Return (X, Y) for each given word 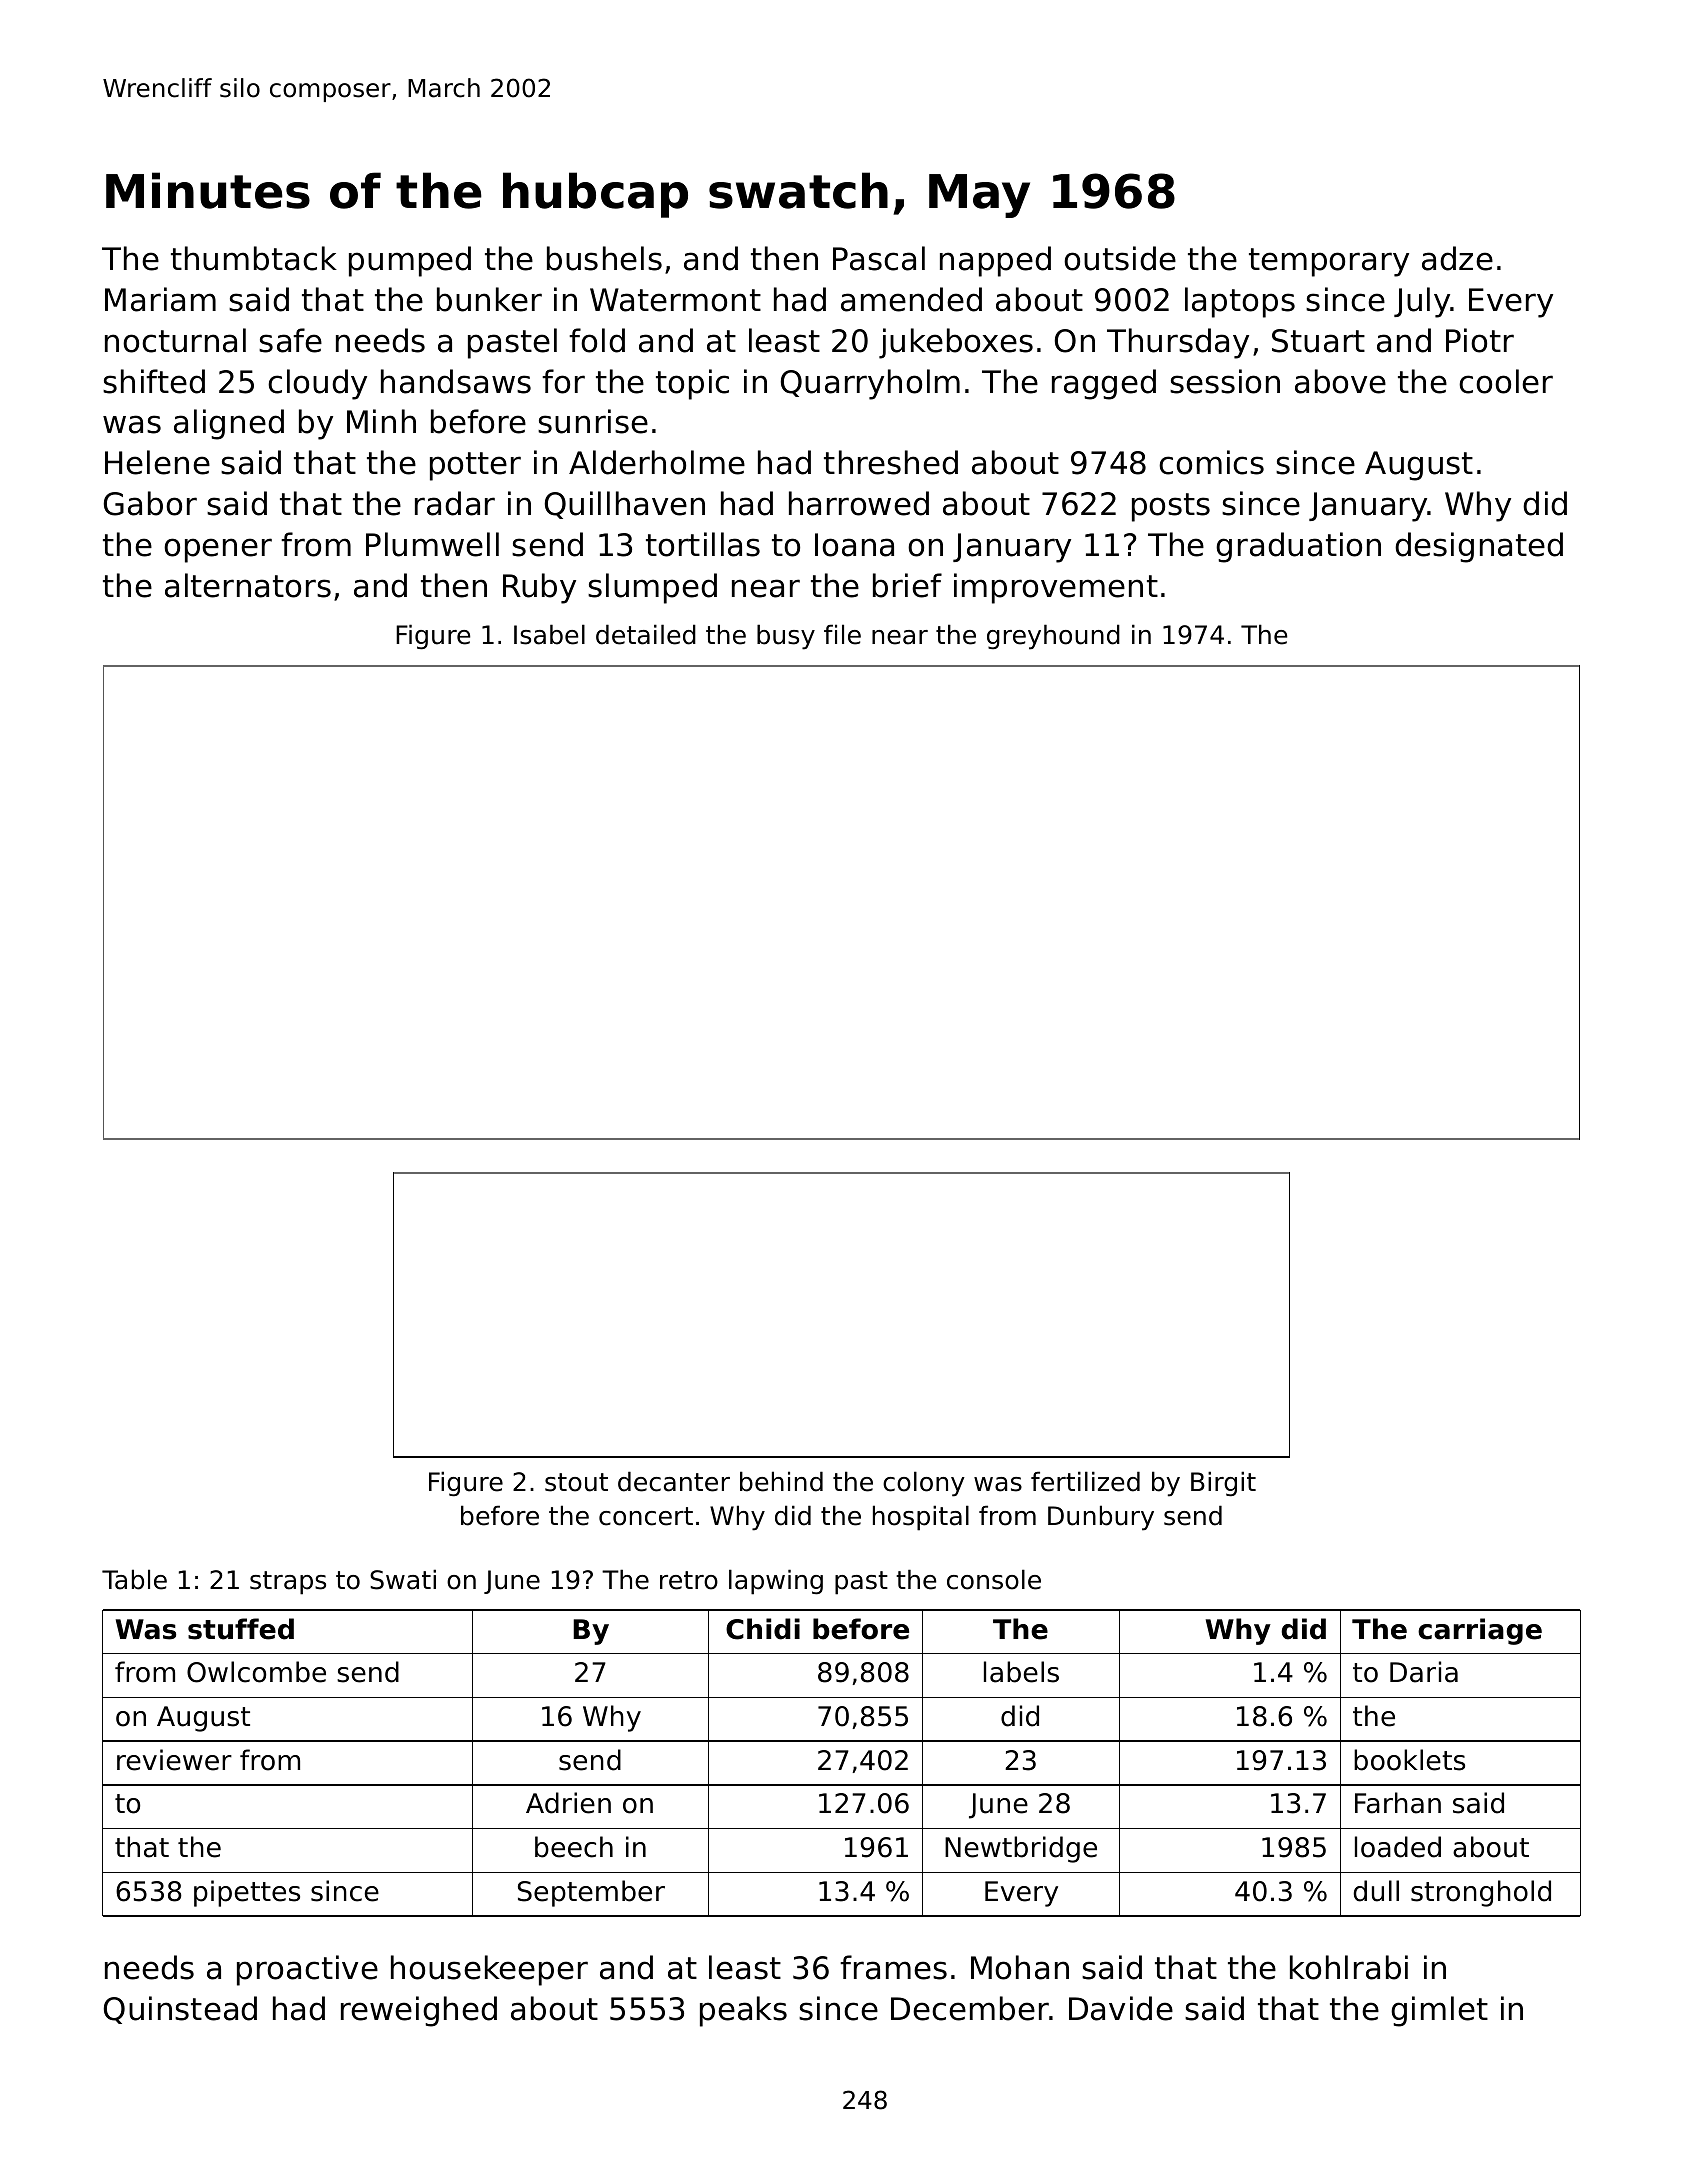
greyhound (1053, 637)
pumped (410, 261)
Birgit (1223, 1484)
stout (576, 1482)
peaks (743, 2011)
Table (134, 1579)
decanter (674, 1481)
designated (1479, 547)
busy (786, 637)
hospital (921, 1518)
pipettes (247, 1893)
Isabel (549, 634)
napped (995, 261)
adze (1457, 258)
